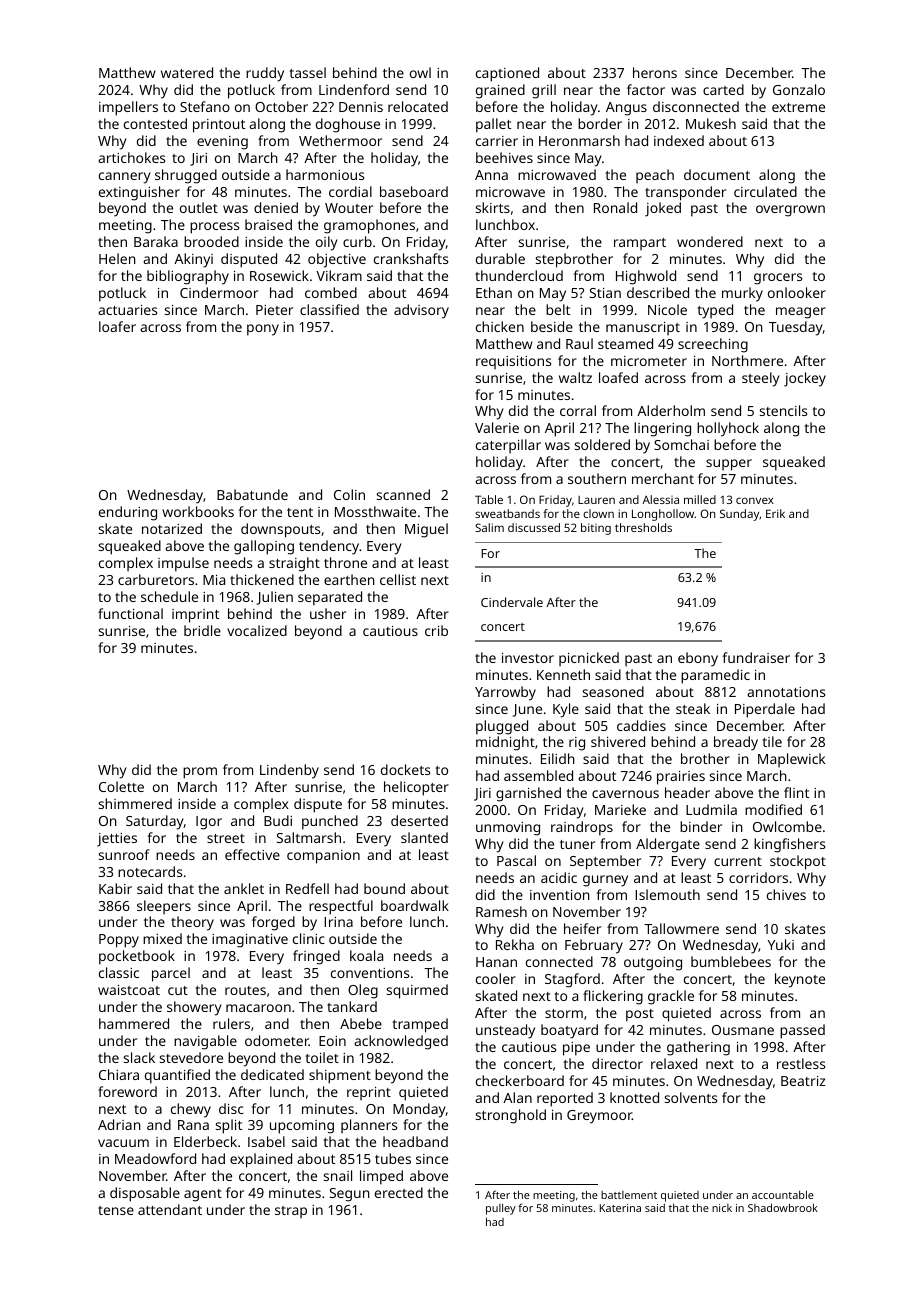 This screenshot has height=1308, width=924. I want to click on attendant, so click(170, 1209).
